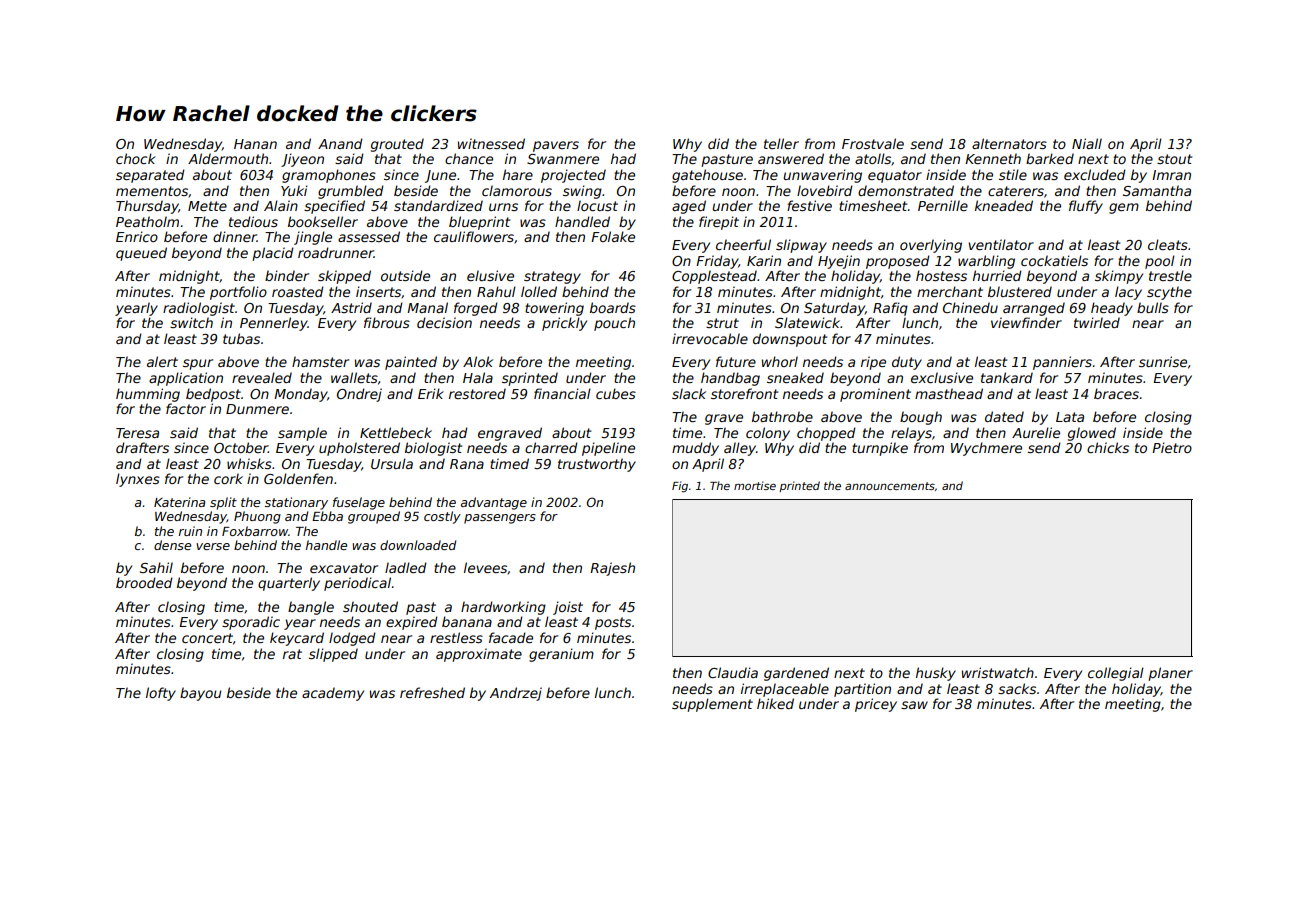 The width and height of the page is (1308, 924). Describe the element at coordinates (1086, 207) in the page. I see `fluffy` at that location.
